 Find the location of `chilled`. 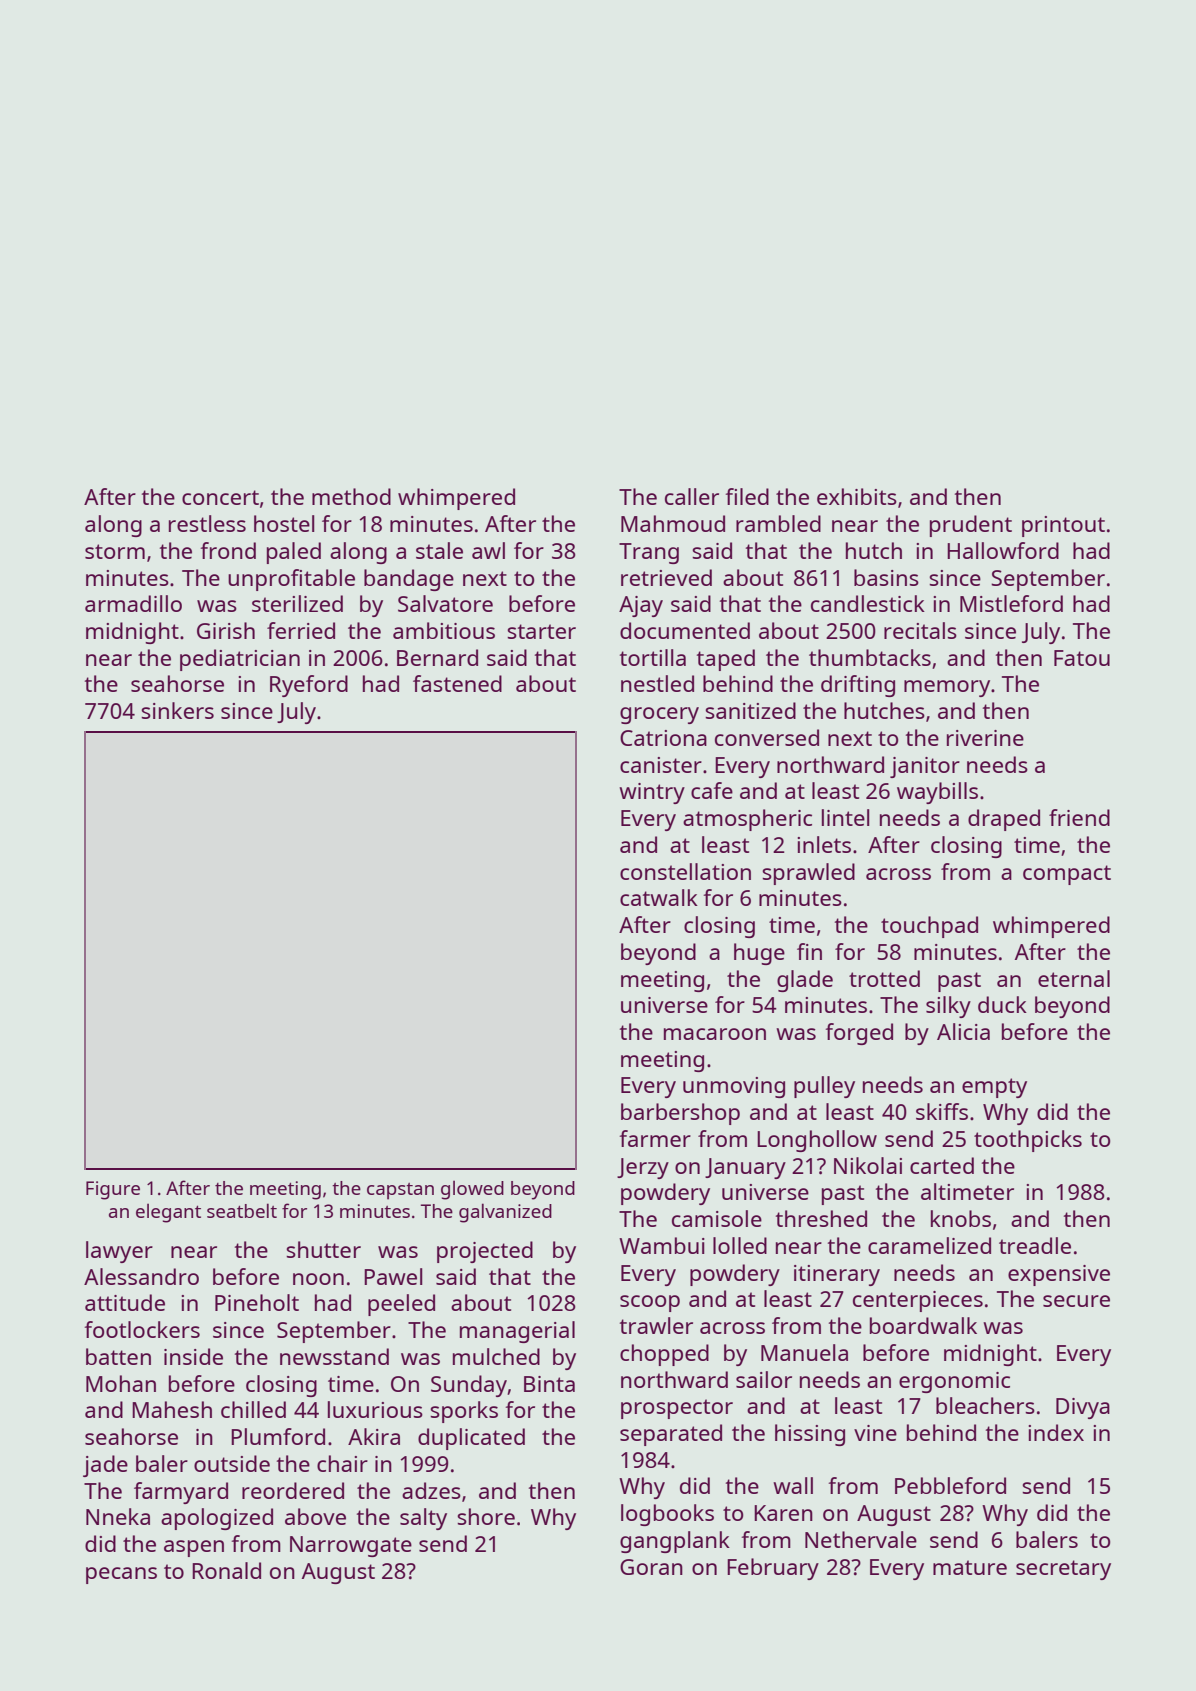

chilled is located at coordinates (253, 1409).
